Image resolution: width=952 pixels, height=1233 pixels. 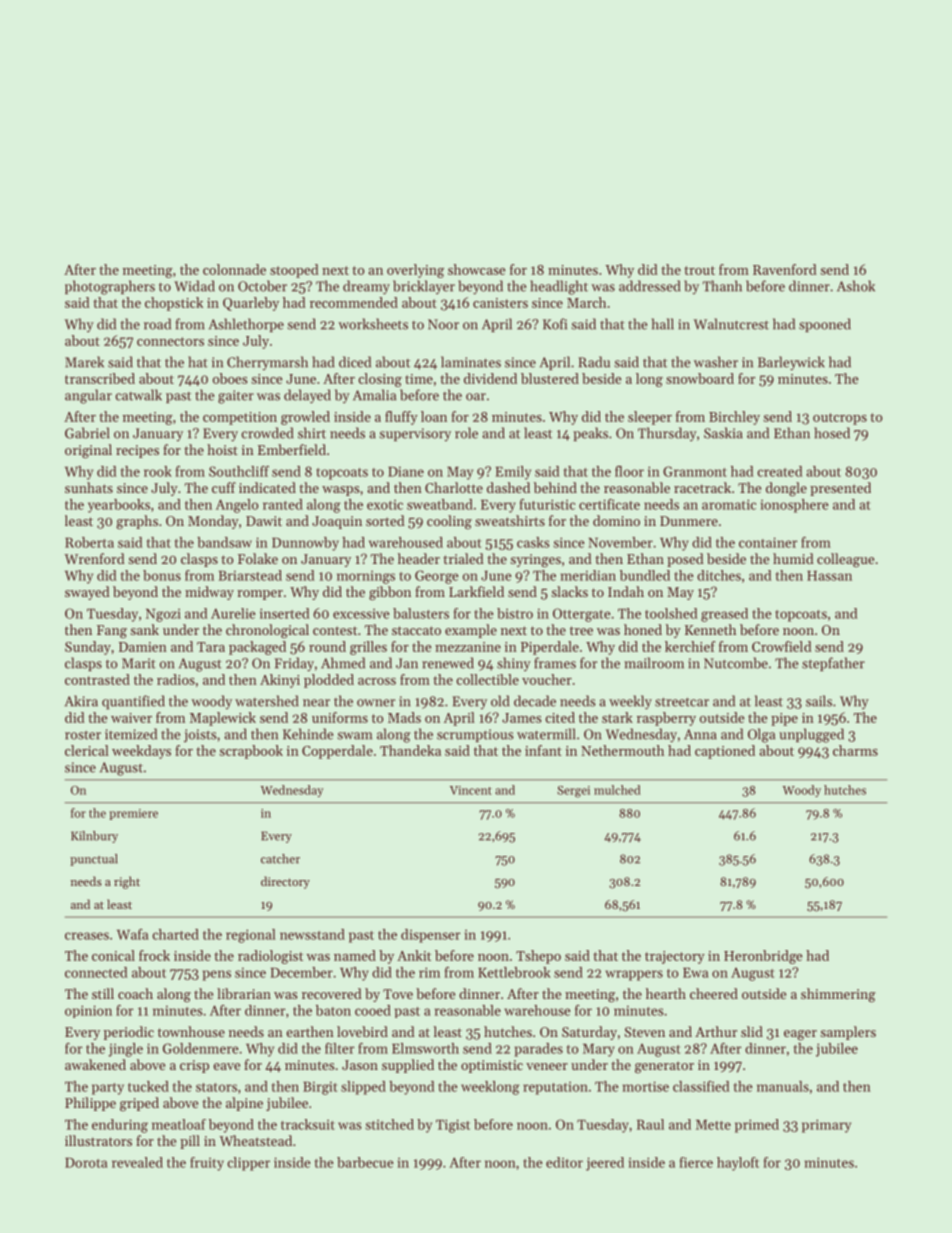 What do you see at coordinates (471, 790) in the screenshot?
I see `Vincent` at bounding box center [471, 790].
